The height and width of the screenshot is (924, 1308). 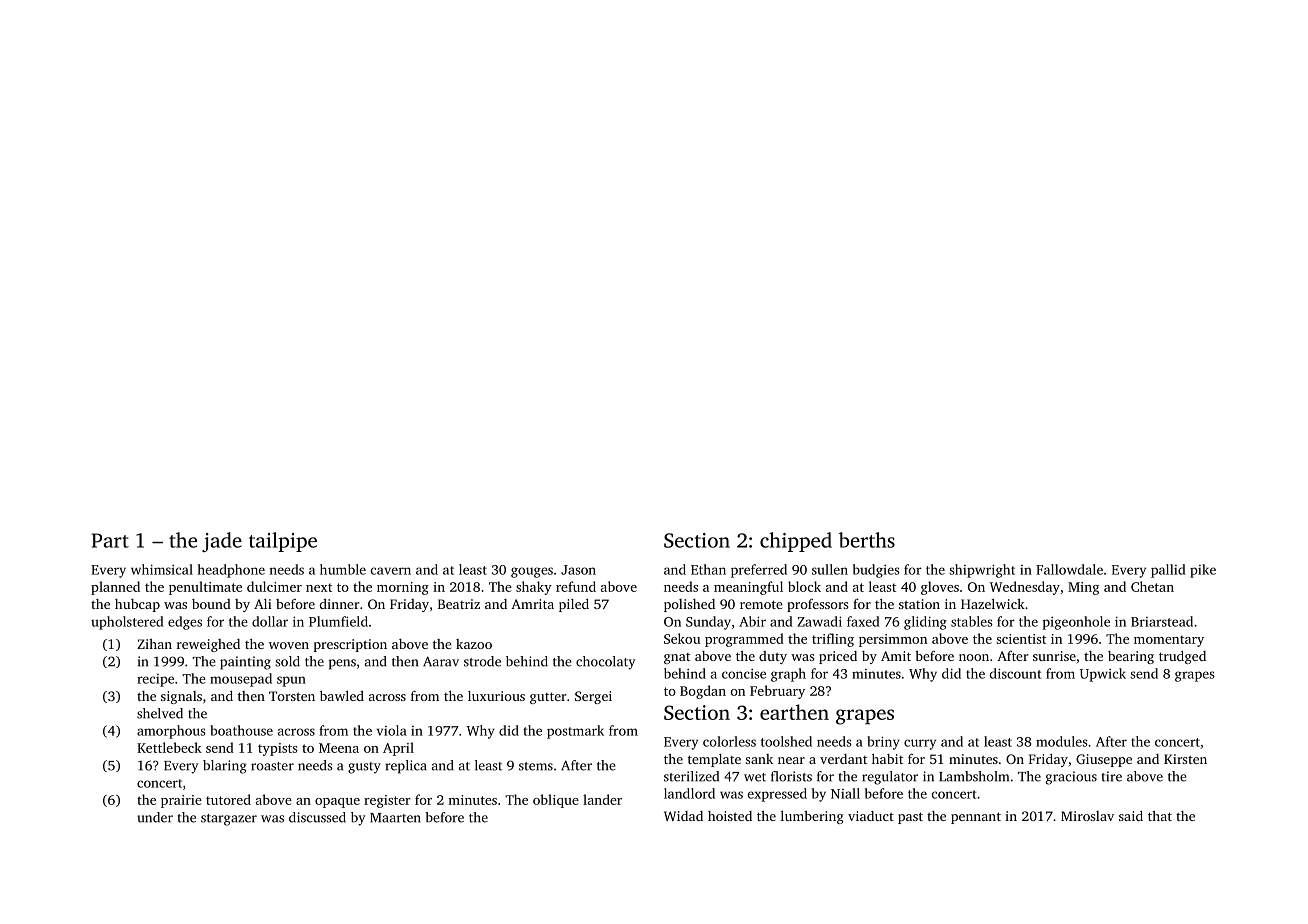 What do you see at coordinates (1185, 759) in the screenshot?
I see `Kirsten` at bounding box center [1185, 759].
